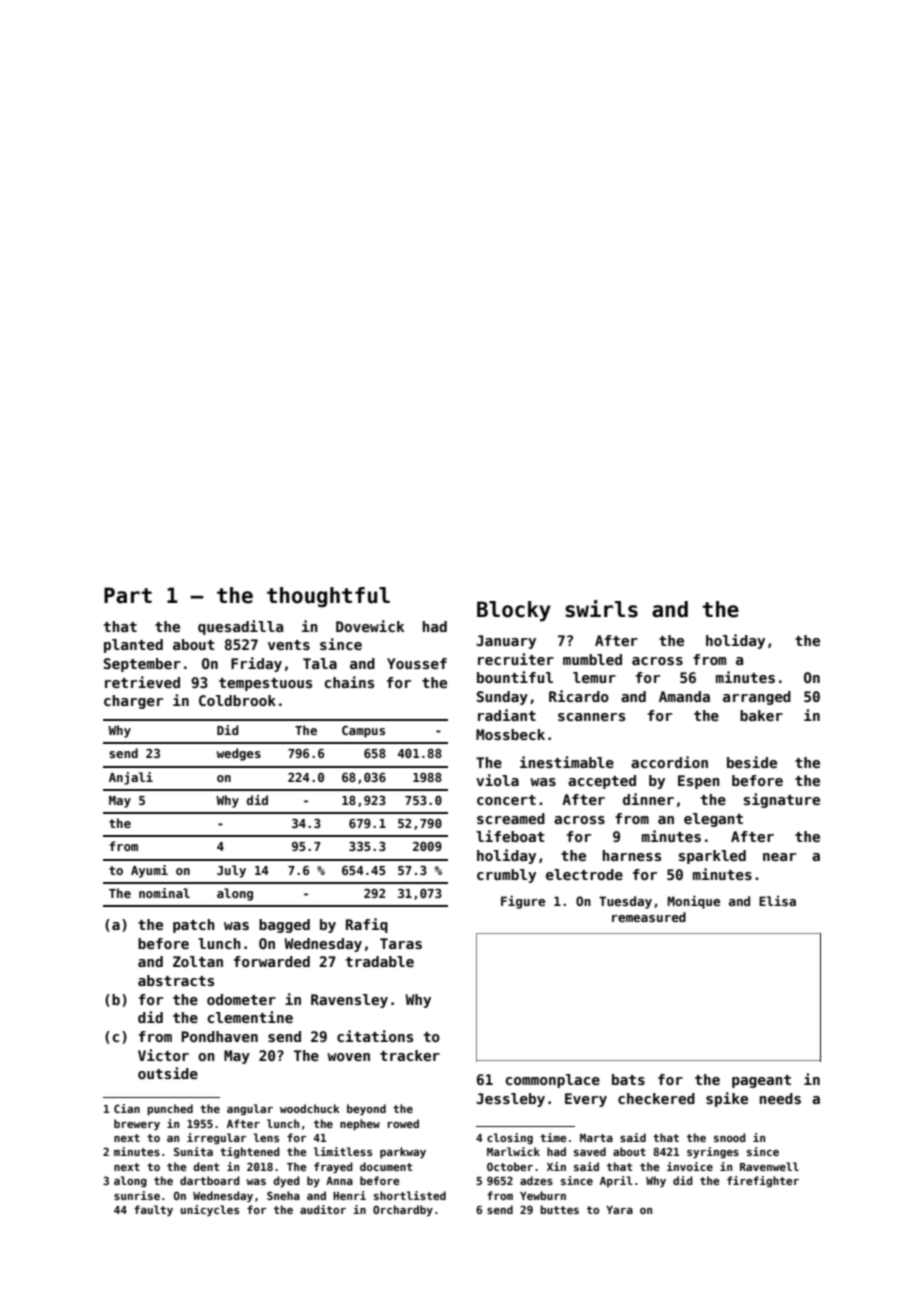  What do you see at coordinates (601, 609) in the document?
I see `swirls` at bounding box center [601, 609].
